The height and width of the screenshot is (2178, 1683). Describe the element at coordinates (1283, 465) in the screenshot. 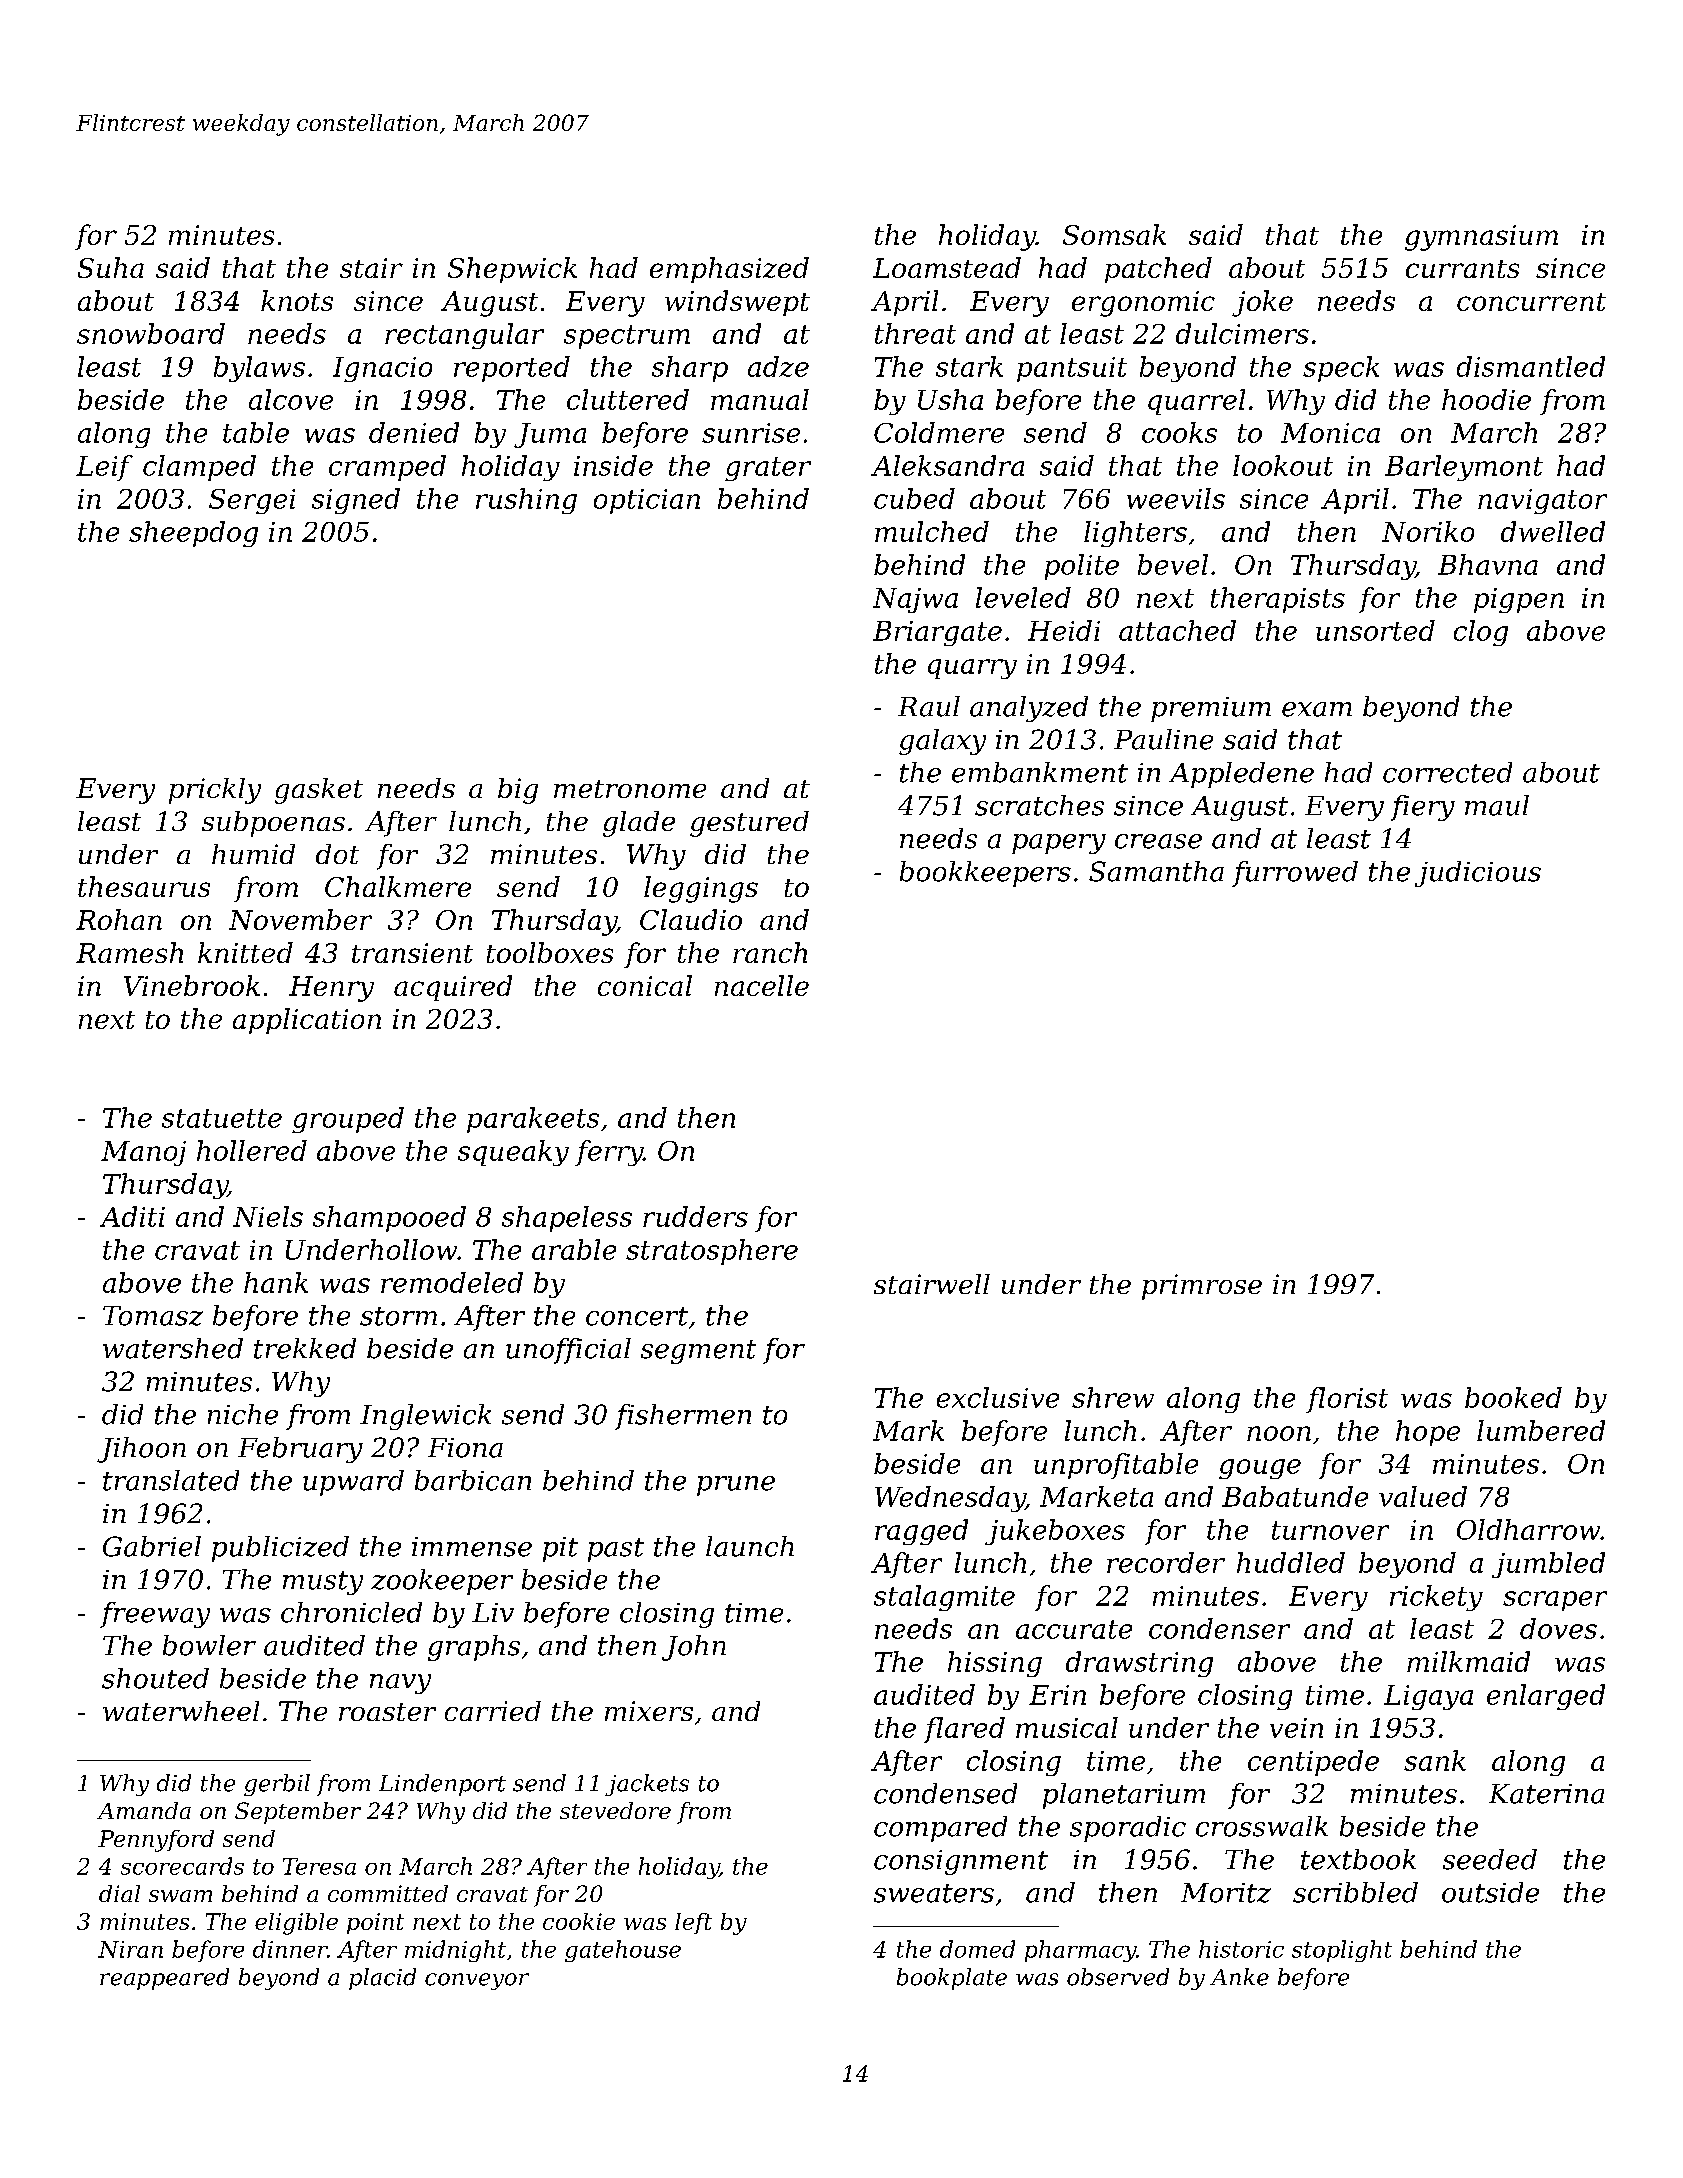

I see `lookout` at that location.
